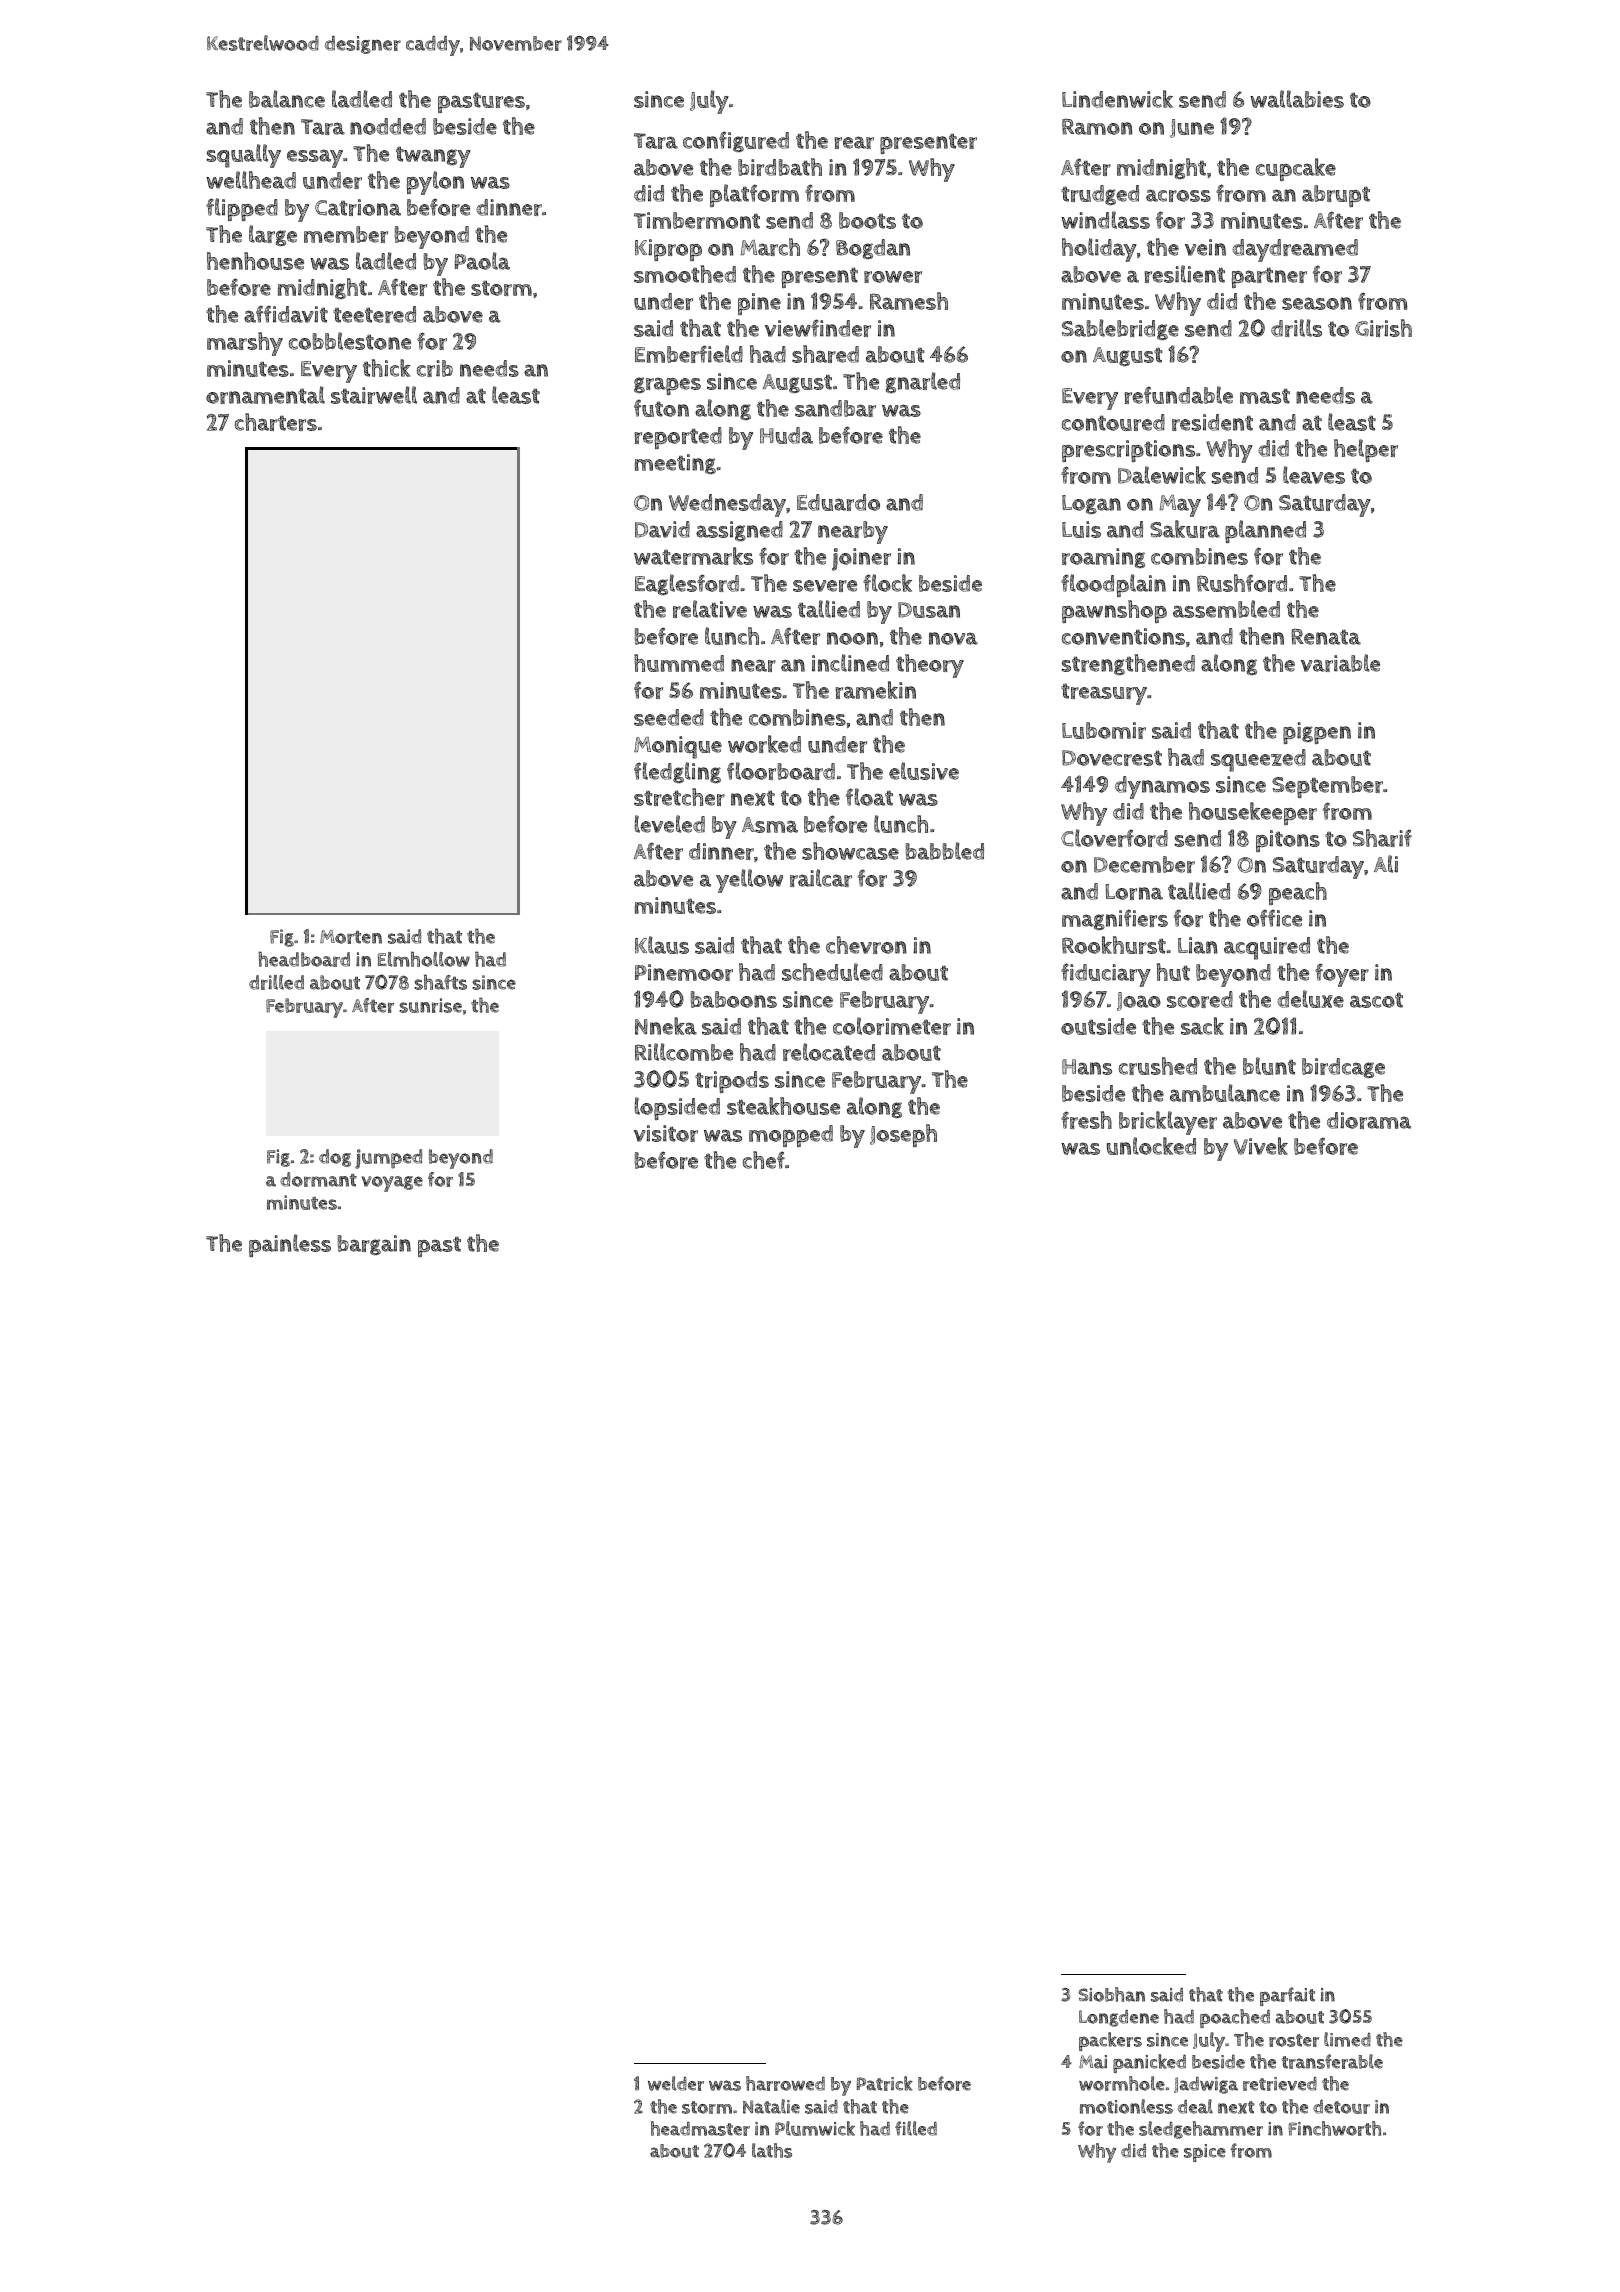 The height and width of the image is (2292, 1620). I want to click on Vivek, so click(1261, 1146).
